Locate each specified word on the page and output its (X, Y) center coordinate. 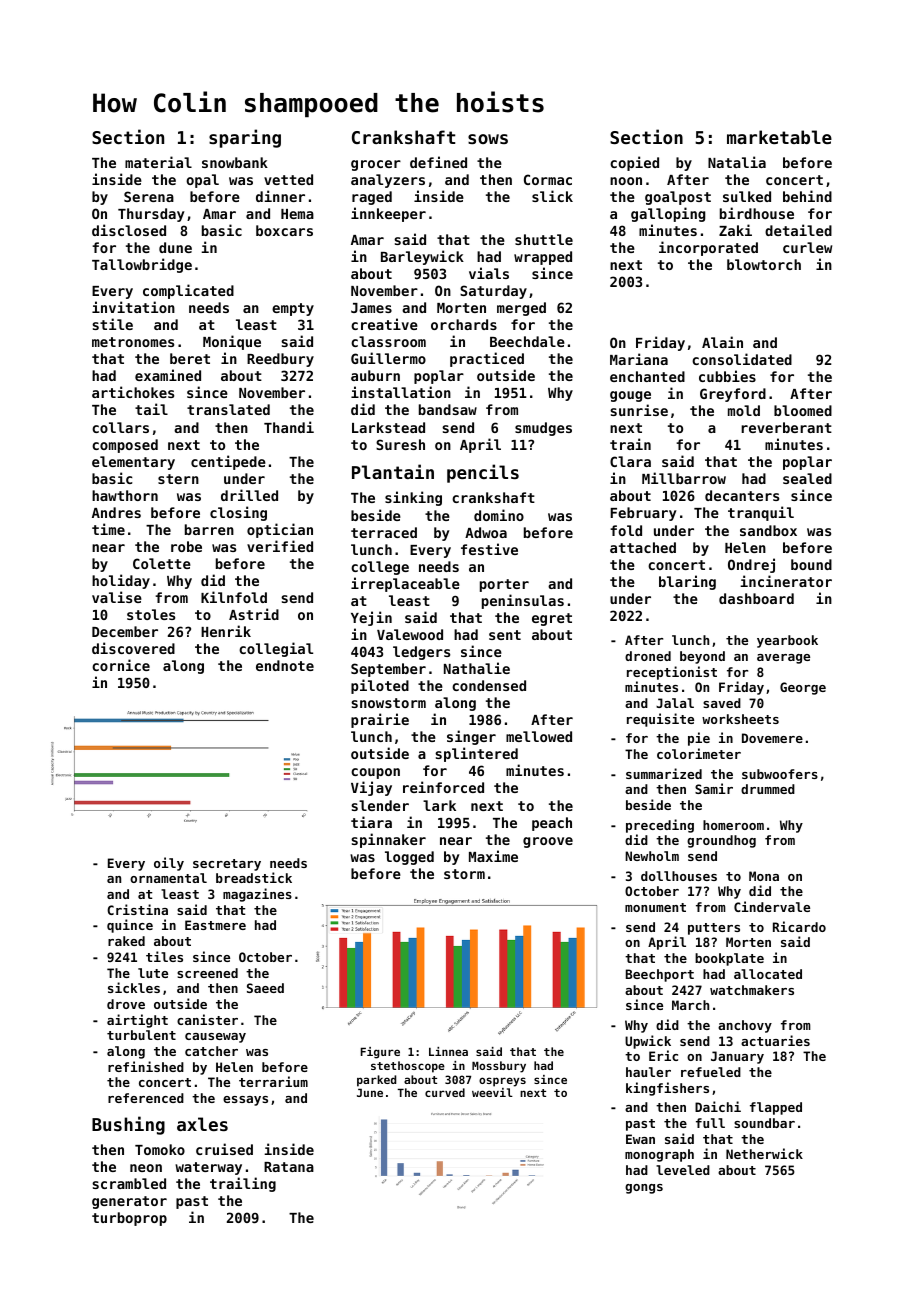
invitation (133, 307)
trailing (243, 1184)
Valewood (410, 634)
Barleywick (422, 257)
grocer (376, 165)
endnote (285, 665)
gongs (644, 1189)
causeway (215, 1038)
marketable (779, 137)
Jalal (675, 703)
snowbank (235, 162)
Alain (722, 342)
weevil (492, 1092)
